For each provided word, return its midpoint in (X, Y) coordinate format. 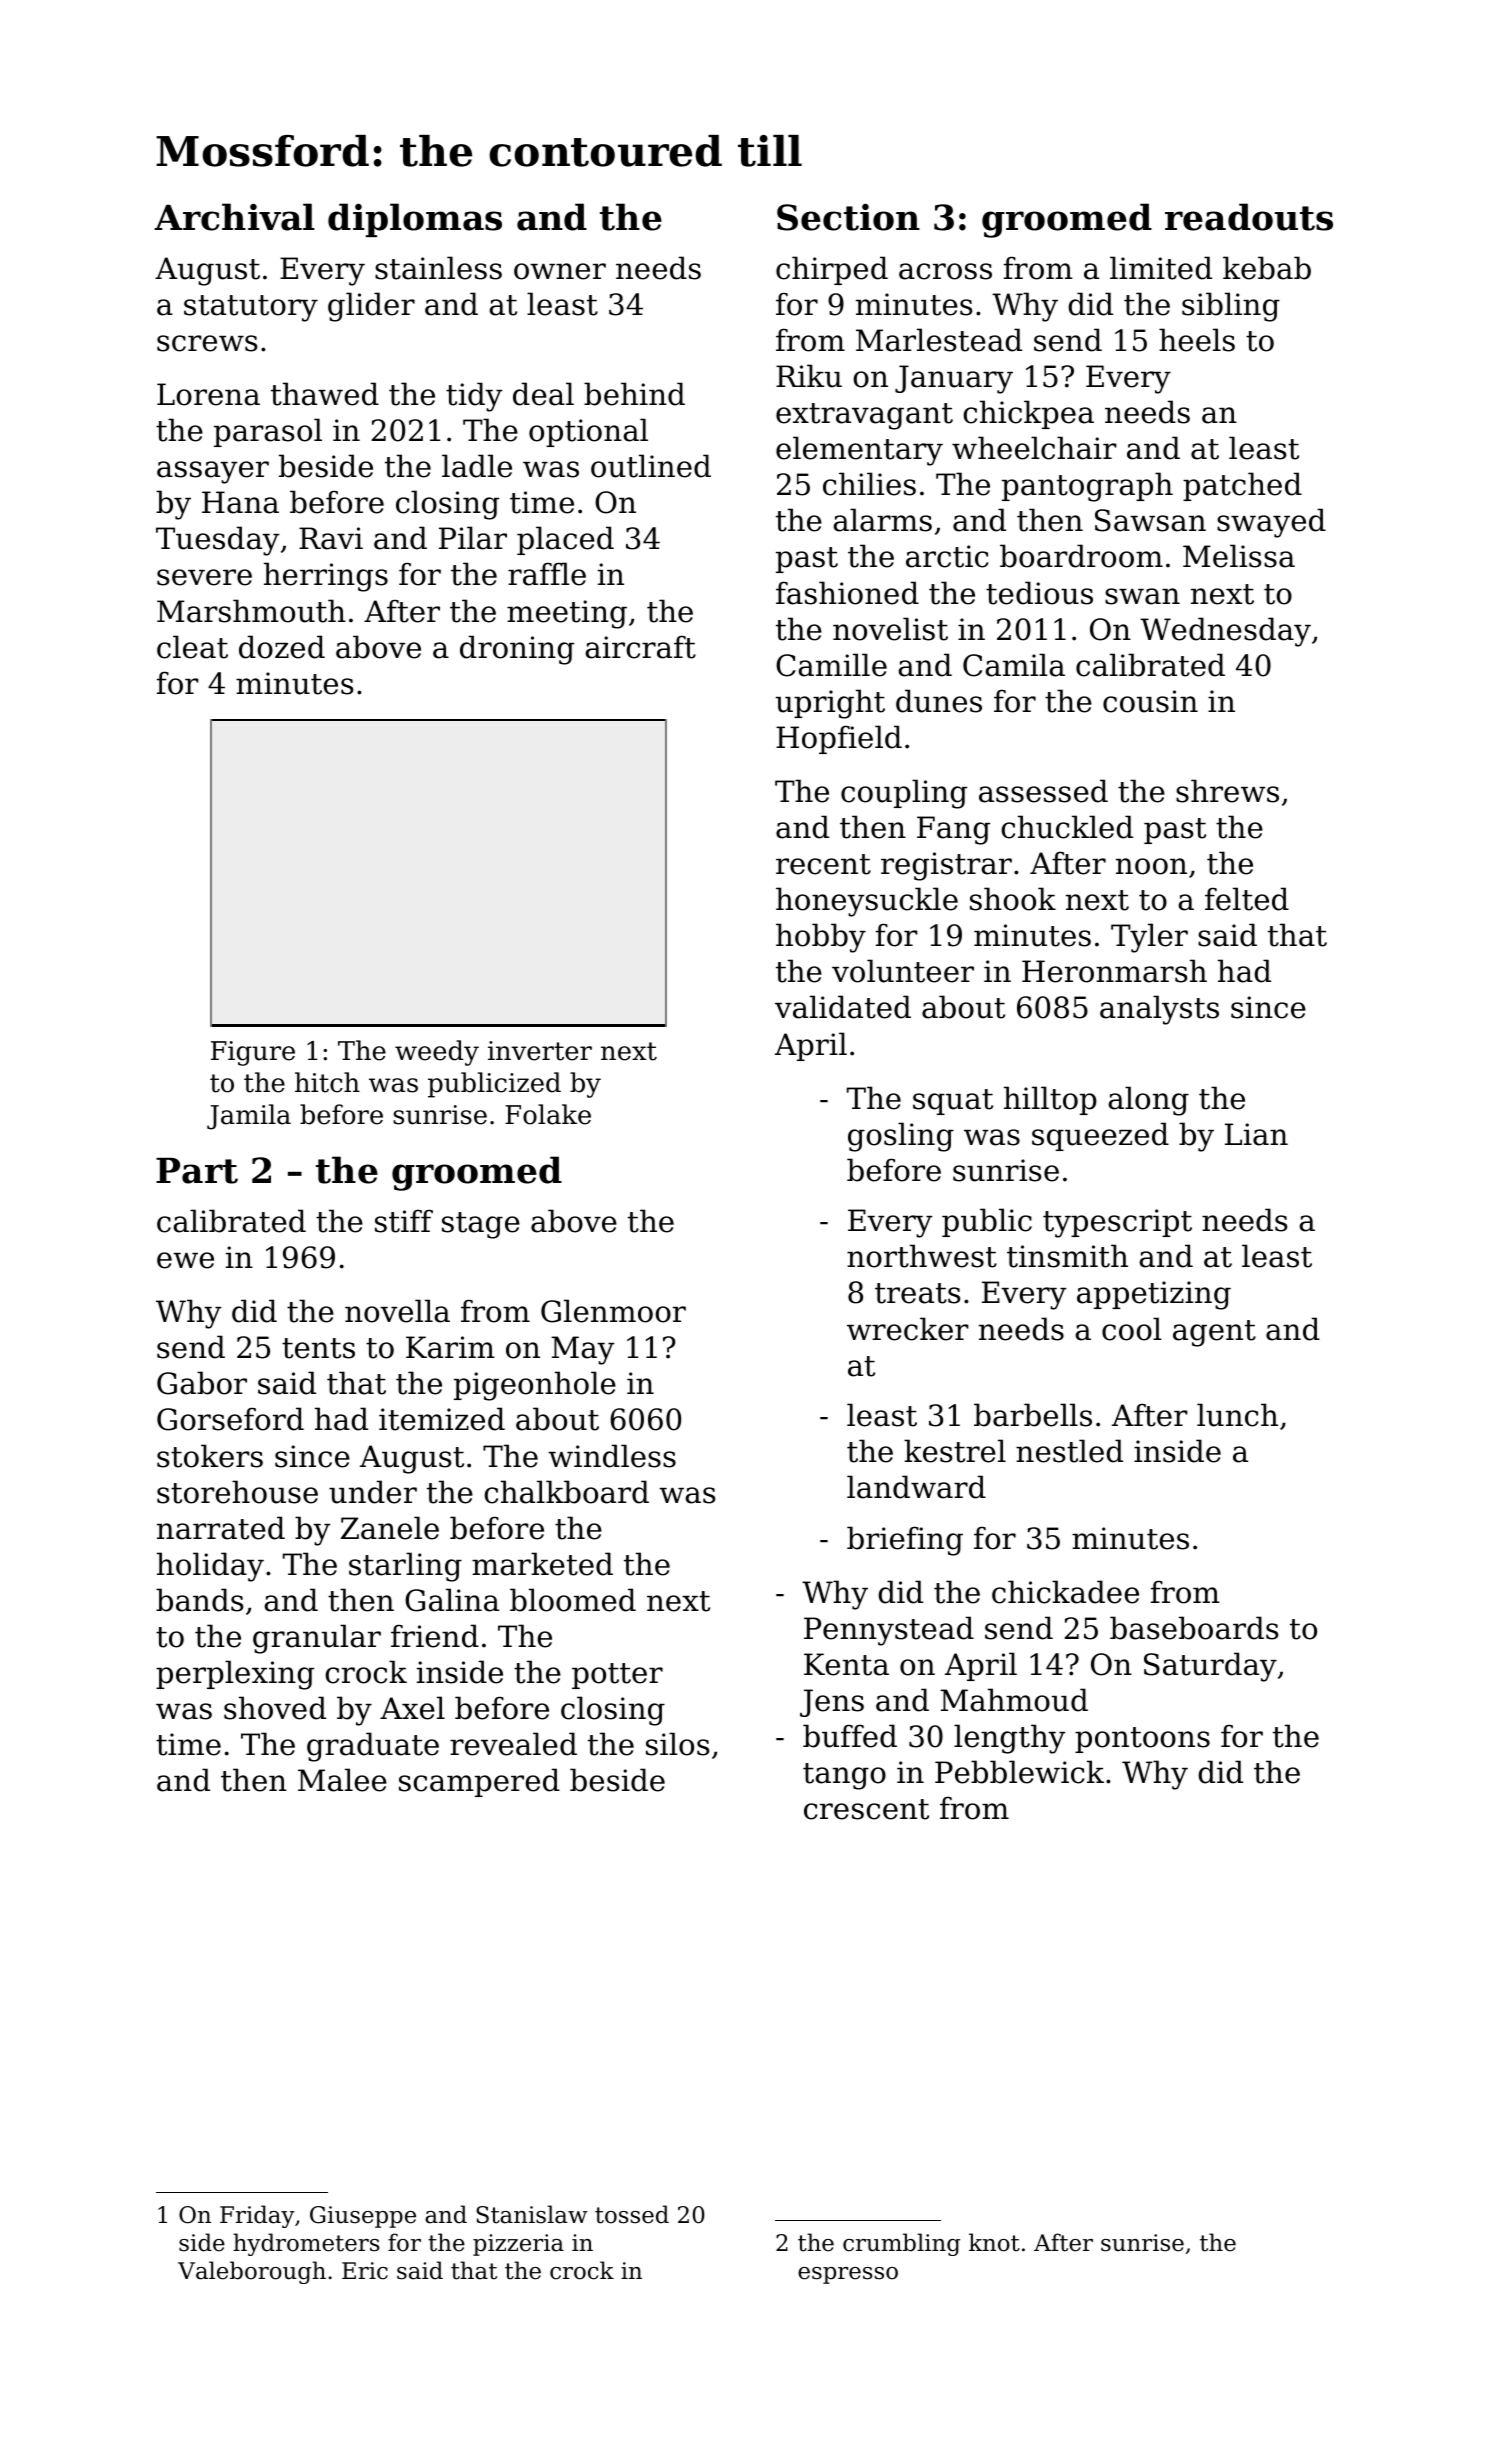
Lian (1256, 1134)
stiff (404, 1221)
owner (560, 271)
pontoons (1142, 1740)
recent (823, 864)
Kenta (846, 1664)
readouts (1249, 217)
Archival (234, 217)
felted (1247, 899)
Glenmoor (613, 1311)
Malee (342, 1780)
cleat (192, 647)
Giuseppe (363, 2217)
